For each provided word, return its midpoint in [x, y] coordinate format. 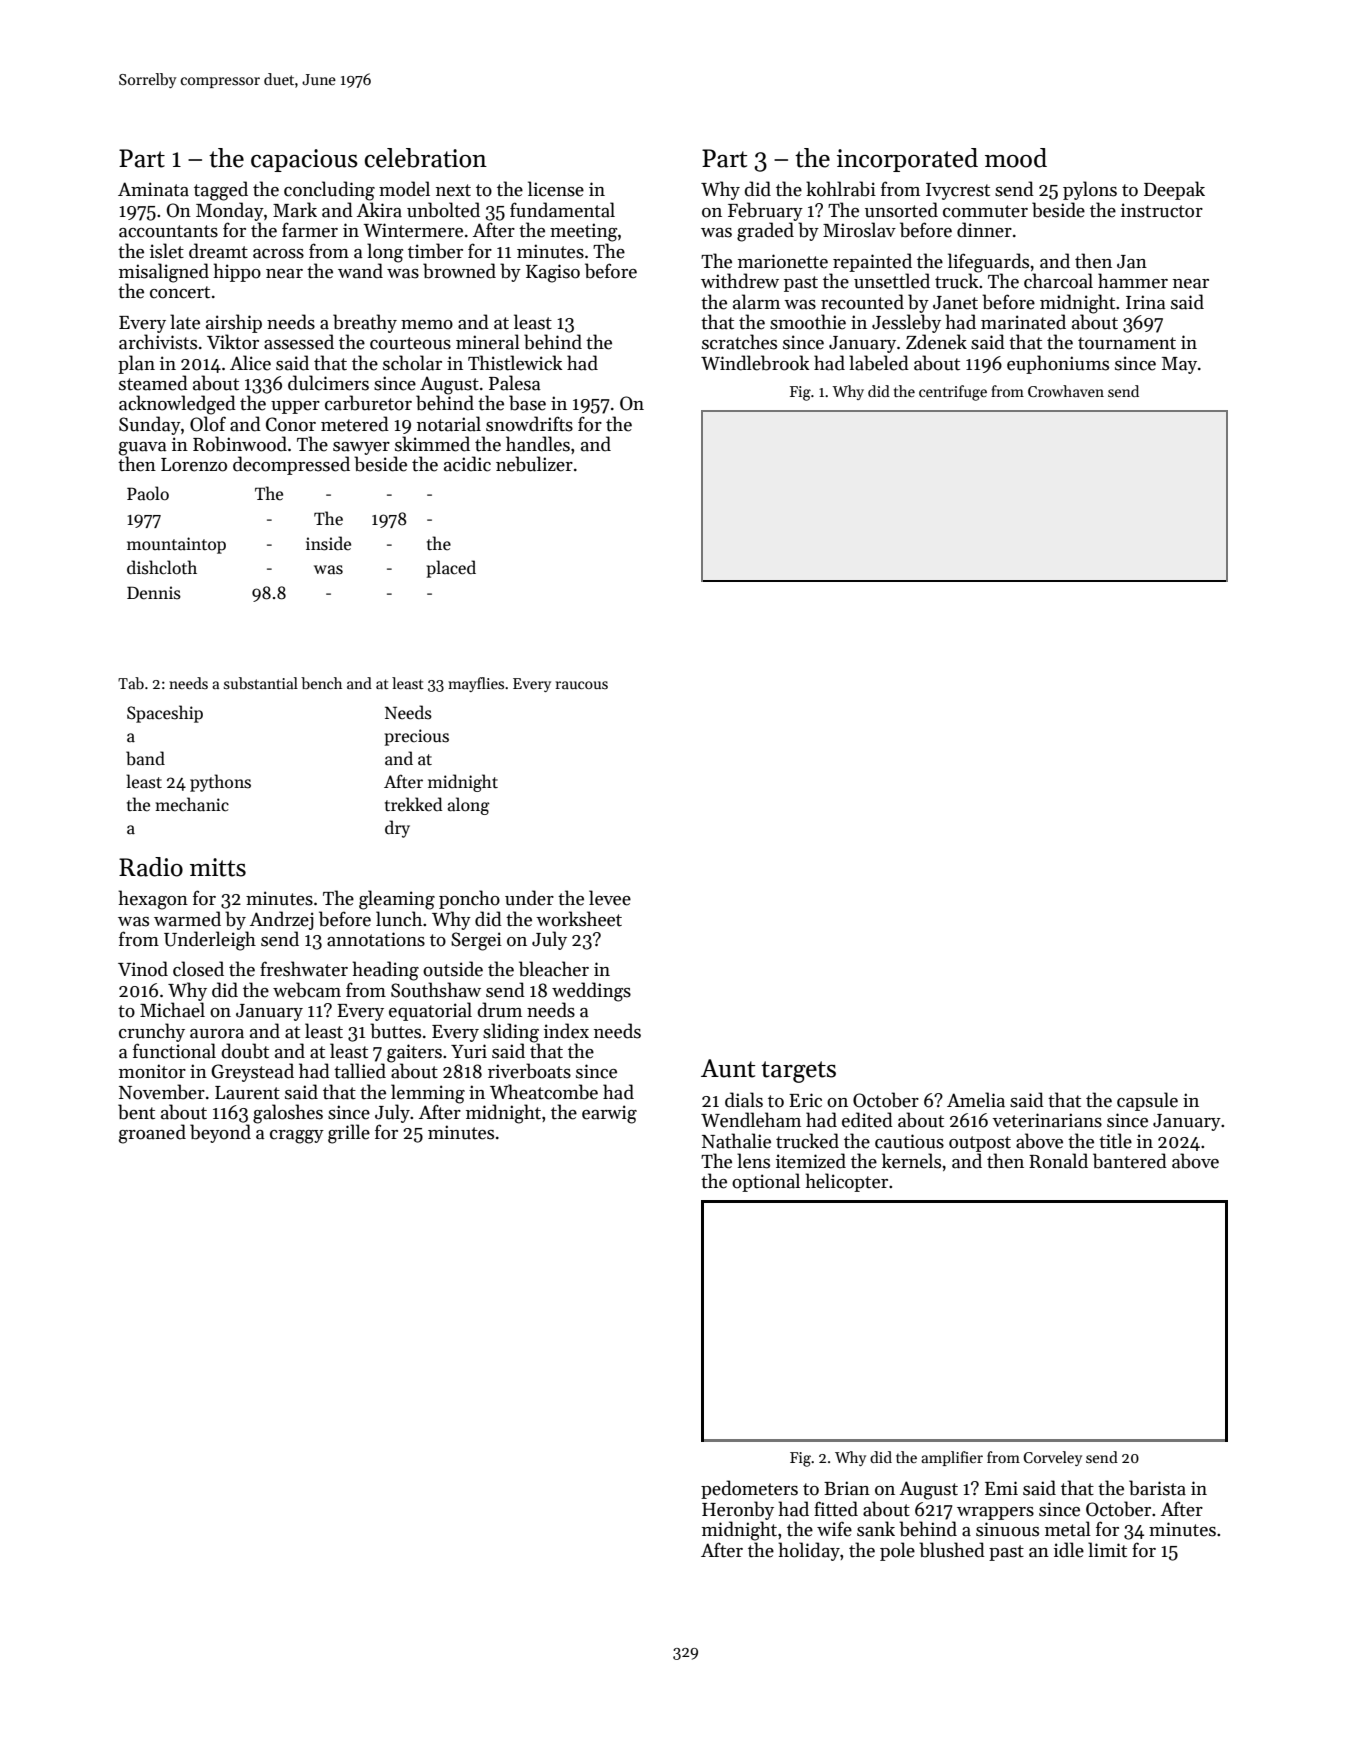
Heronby [738, 1510]
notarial [449, 424]
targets [798, 1072]
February [765, 211]
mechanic [192, 804]
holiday [809, 1551]
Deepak [1174, 190]
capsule [1147, 1101]
